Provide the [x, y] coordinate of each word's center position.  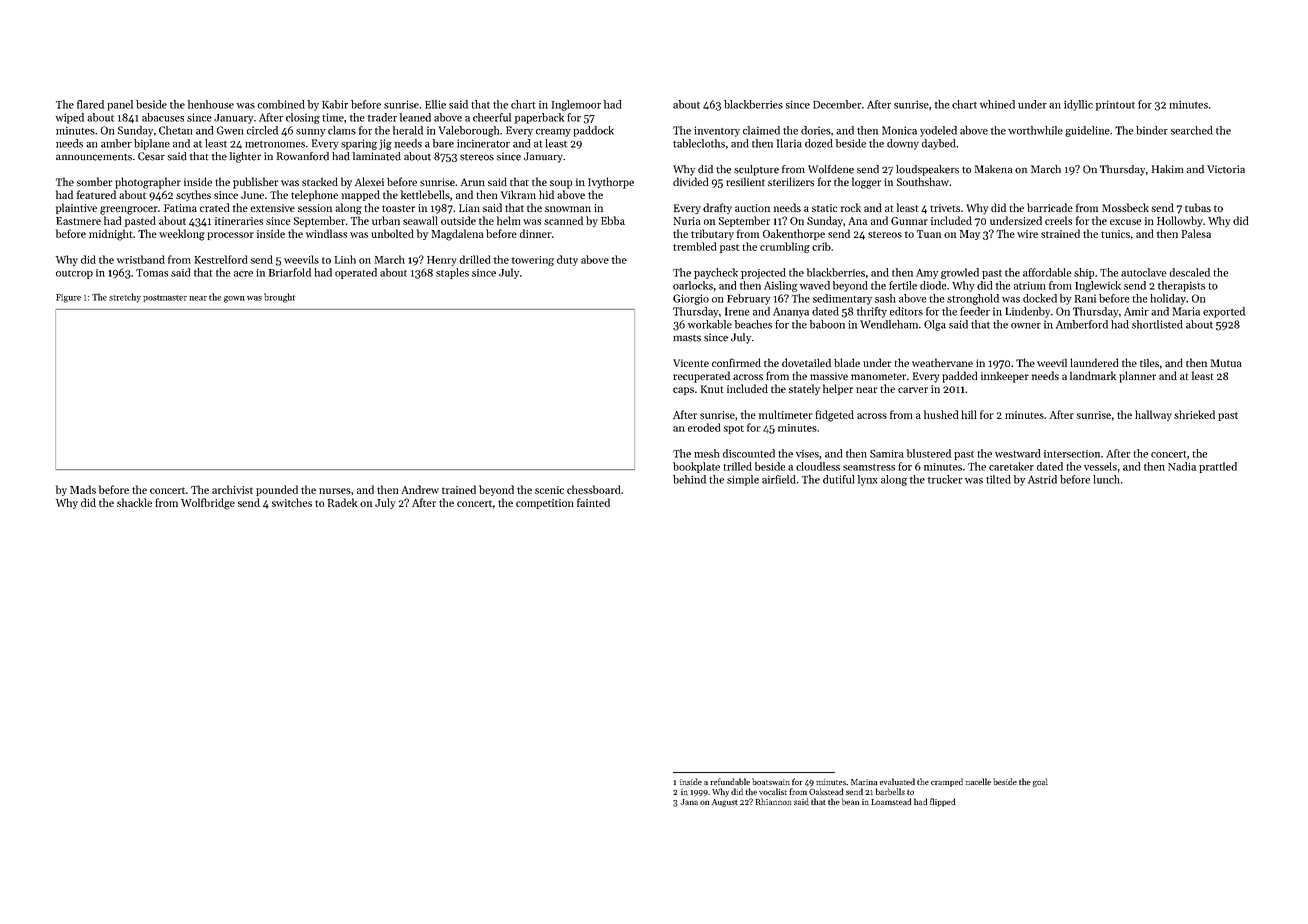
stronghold [973, 299]
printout [1115, 105]
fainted [593, 502]
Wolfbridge [208, 504]
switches [292, 502]
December [837, 104]
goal [1040, 782]
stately [804, 389]
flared [90, 104]
